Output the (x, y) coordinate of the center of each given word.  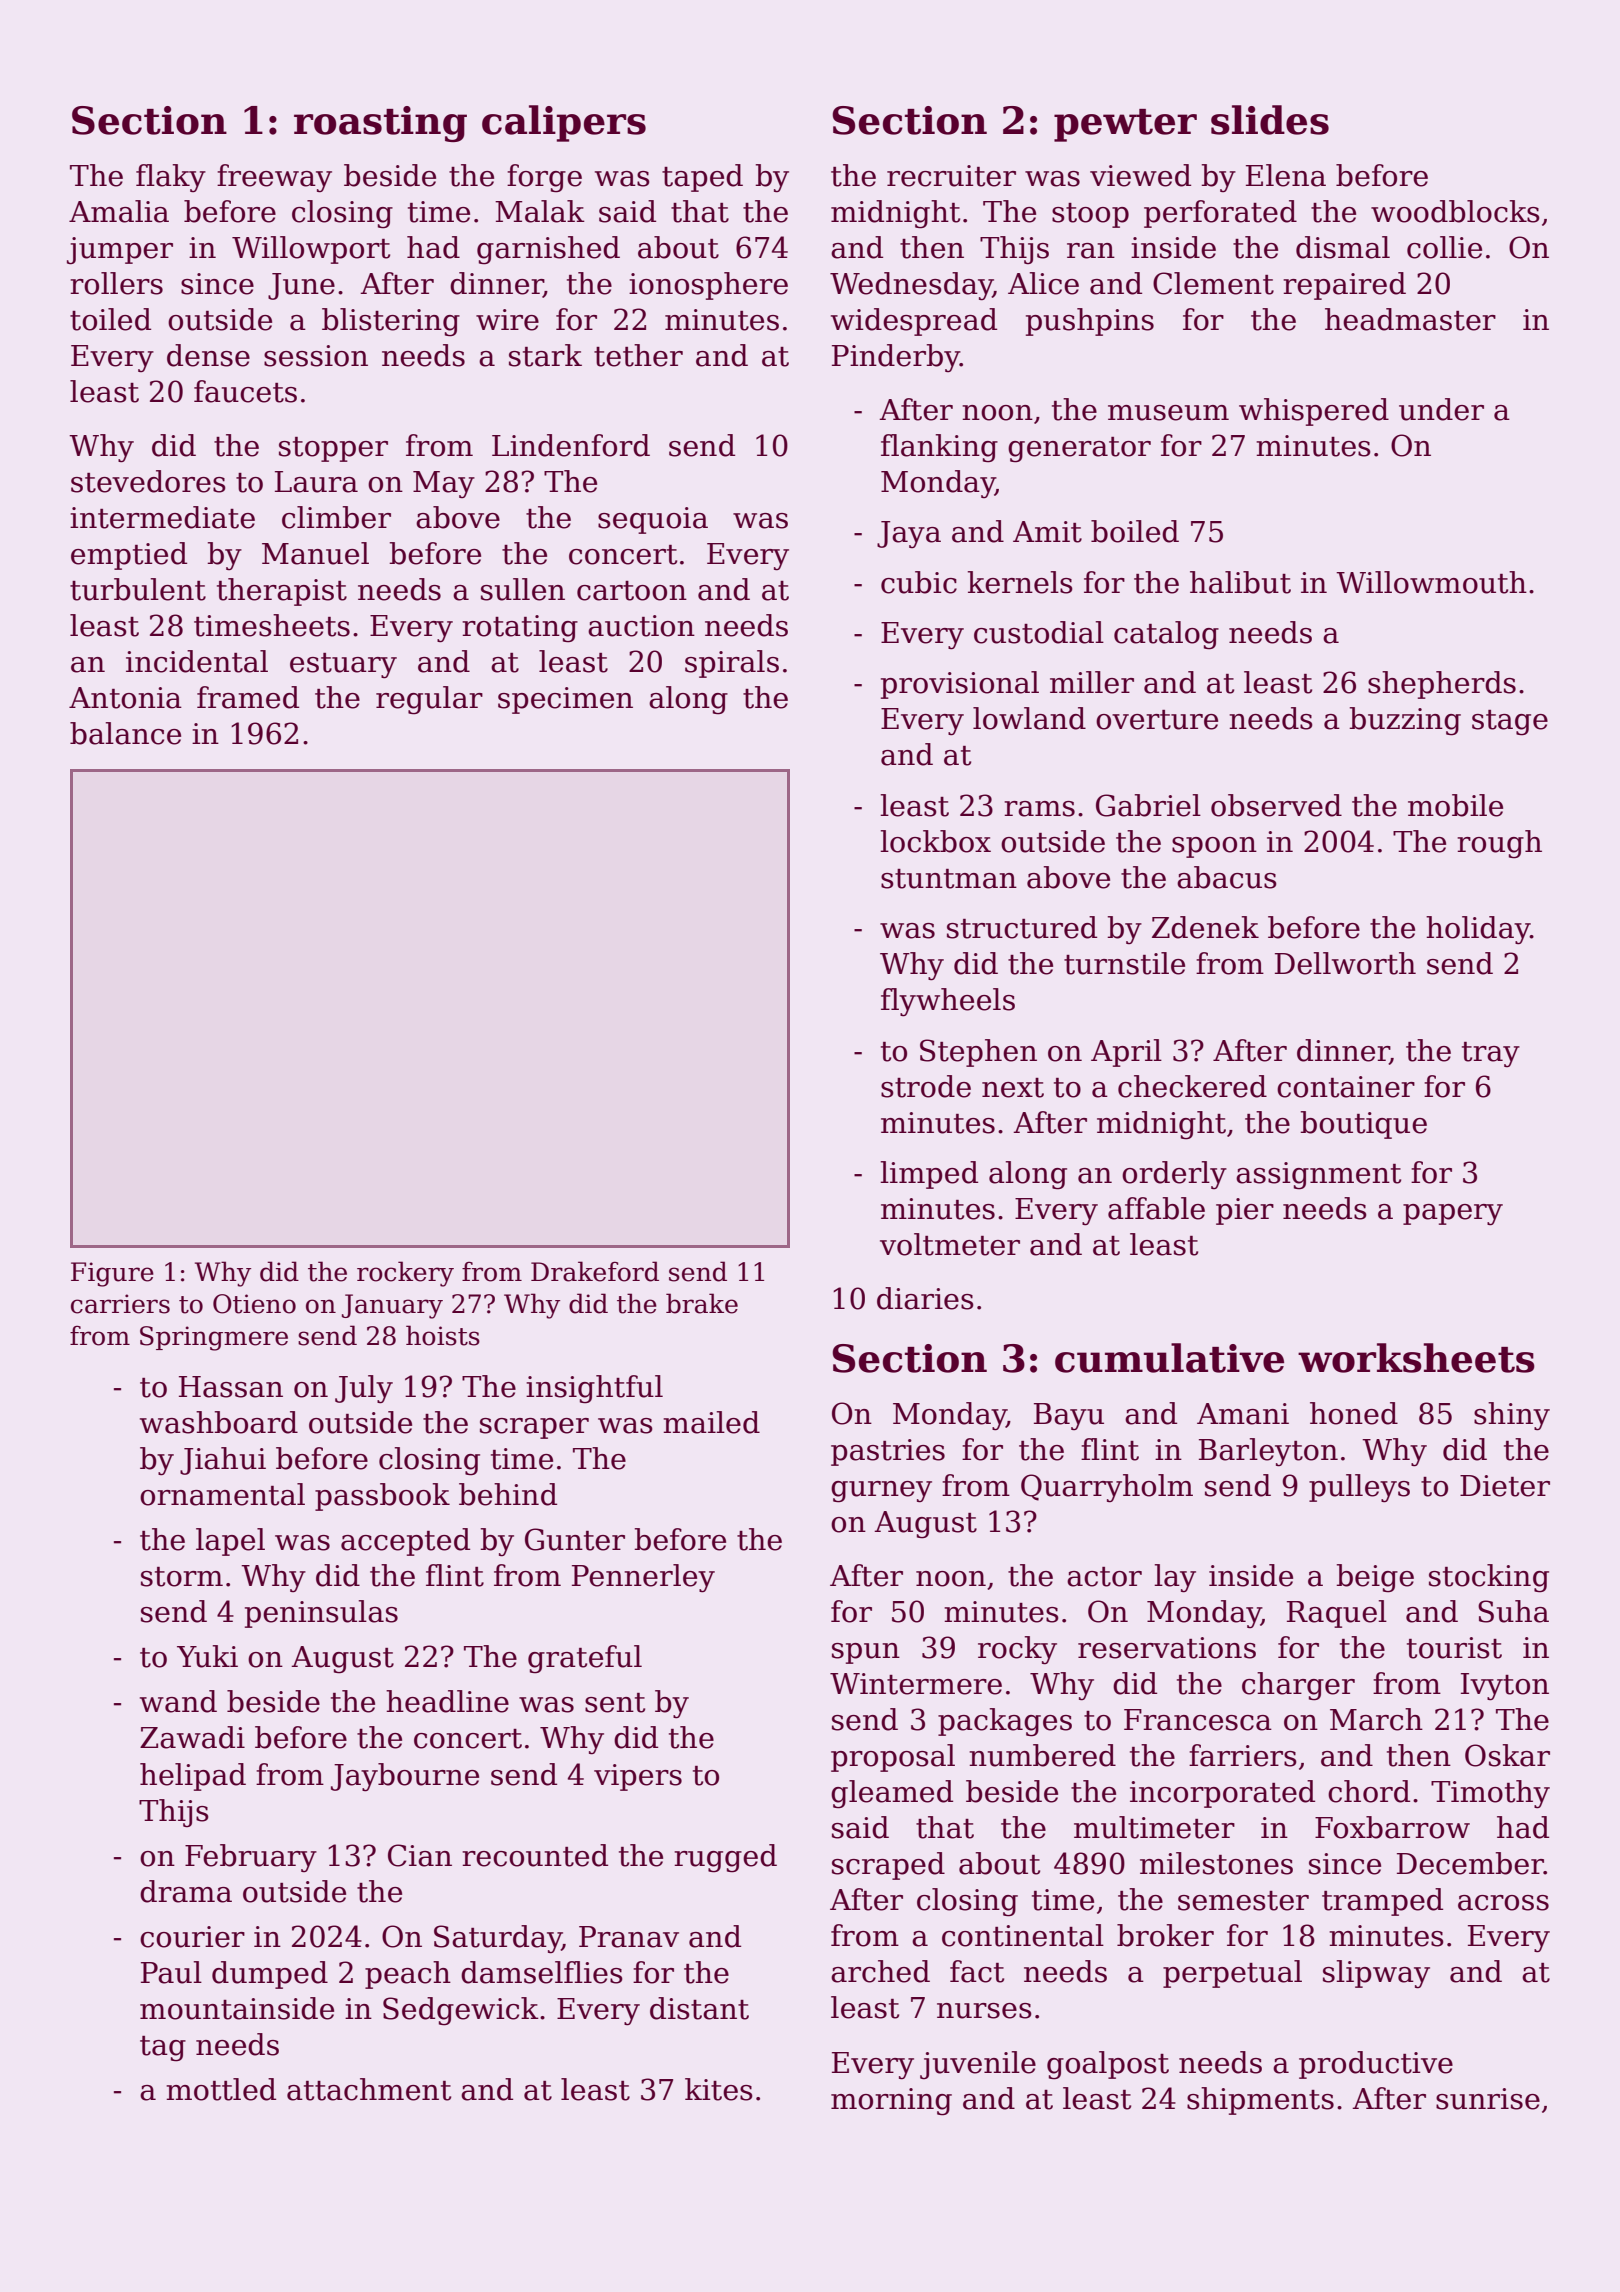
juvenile (978, 2065)
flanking (939, 448)
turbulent (138, 589)
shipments (1260, 2101)
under (1441, 409)
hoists (443, 1335)
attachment (369, 2089)
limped (929, 1175)
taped (702, 178)
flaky (171, 178)
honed (1354, 1413)
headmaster (1410, 319)
